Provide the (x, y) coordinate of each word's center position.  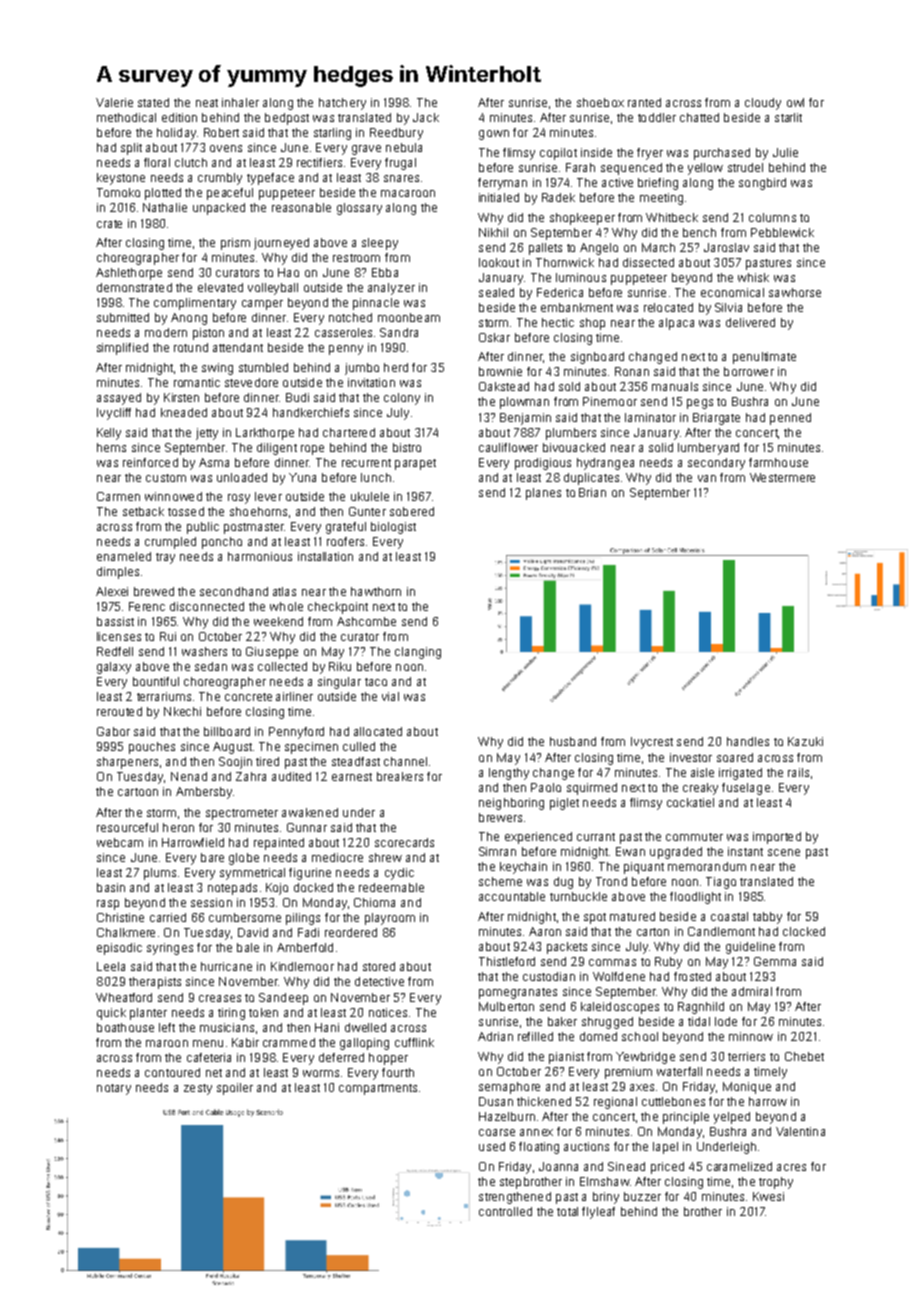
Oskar (494, 337)
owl (795, 102)
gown (494, 135)
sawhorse (795, 292)
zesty (198, 1089)
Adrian (495, 1036)
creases (220, 998)
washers (204, 651)
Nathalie (165, 207)
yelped (732, 1118)
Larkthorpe (265, 434)
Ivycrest (652, 743)
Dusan (496, 1101)
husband (573, 741)
